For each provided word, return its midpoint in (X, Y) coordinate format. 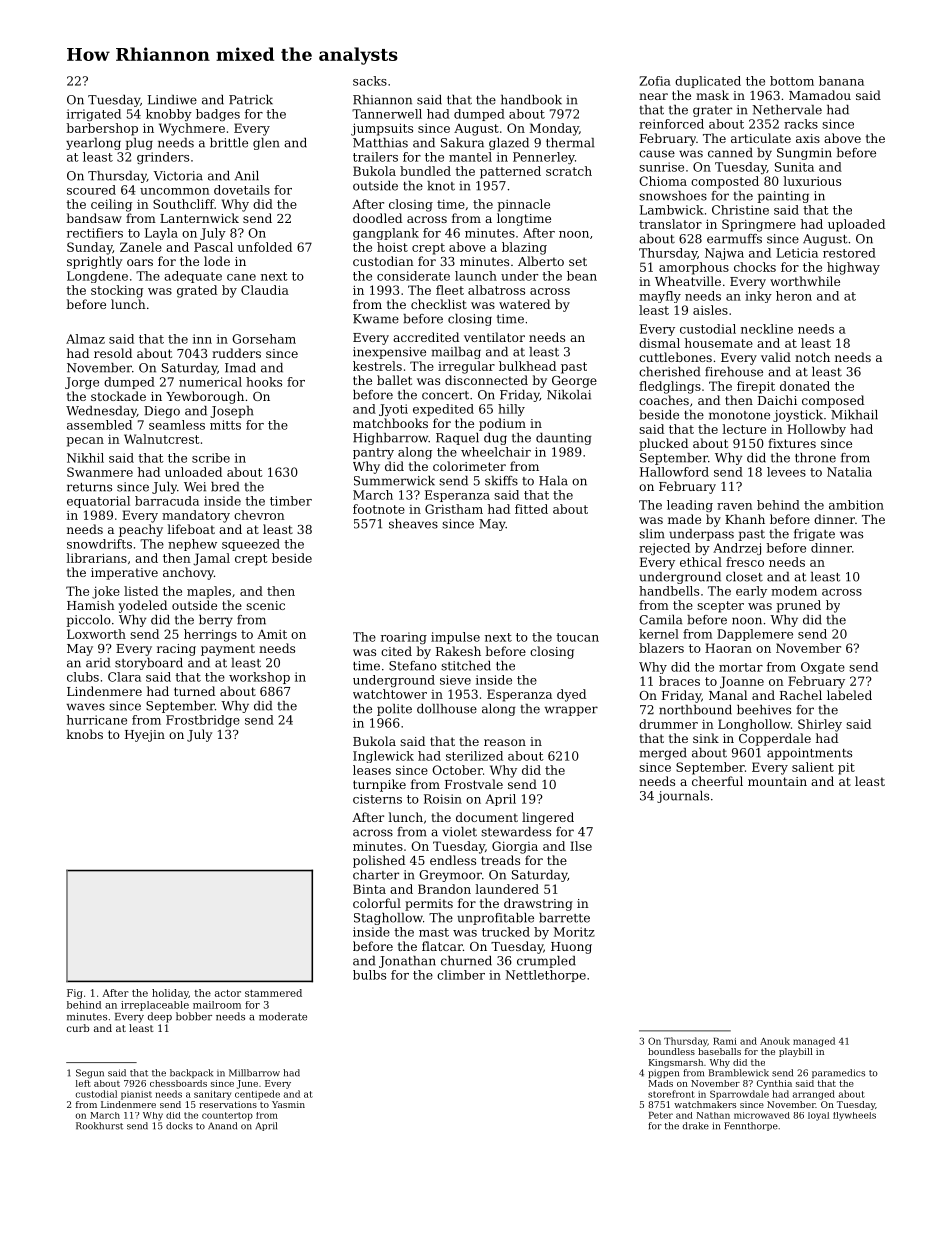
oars (140, 262)
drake (696, 1126)
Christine (740, 210)
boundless (671, 1051)
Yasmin (288, 1104)
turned (194, 691)
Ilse (581, 846)
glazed (509, 144)
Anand (222, 1126)
